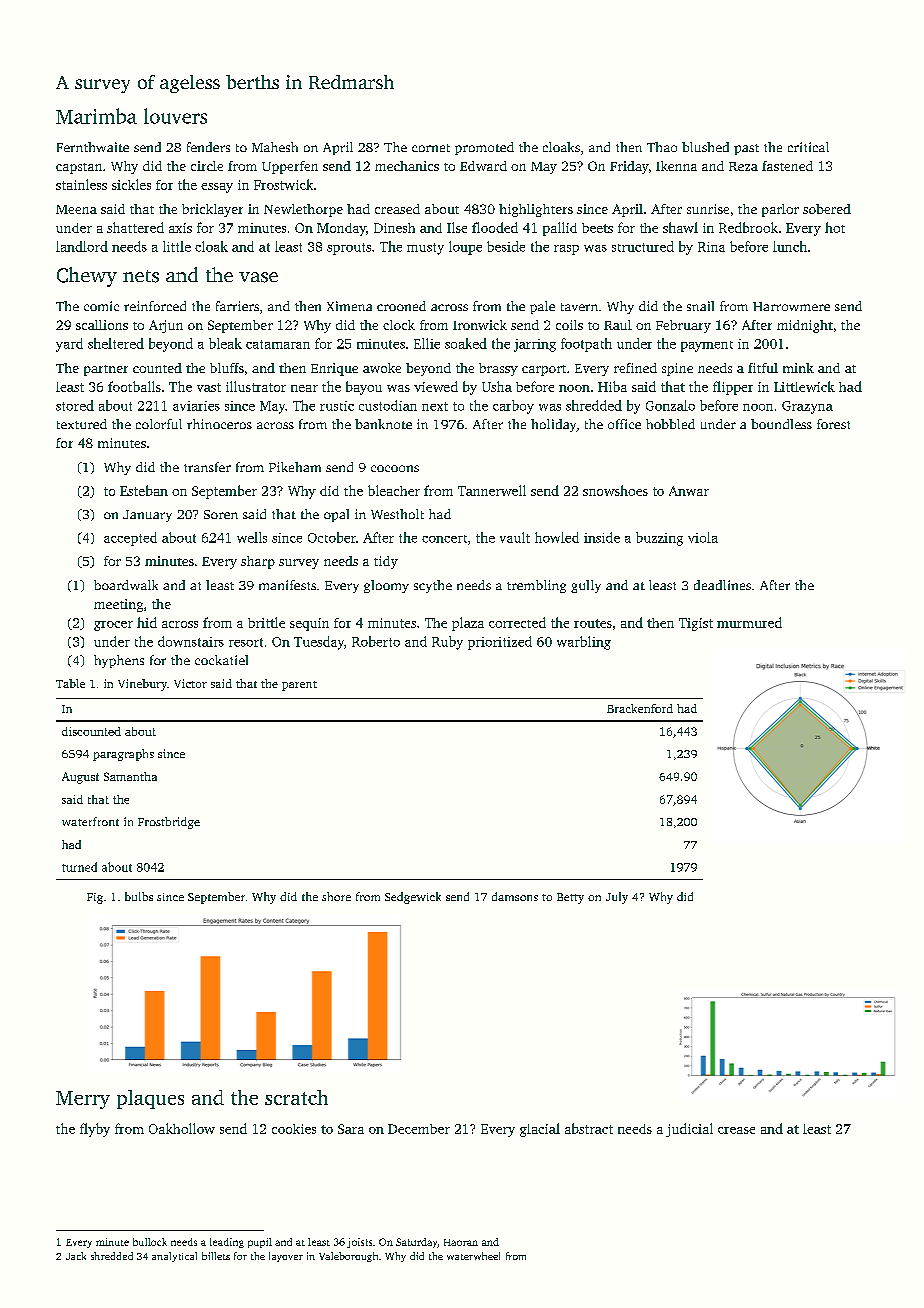  What do you see at coordinates (87, 277) in the page?
I see `Chewy` at bounding box center [87, 277].
